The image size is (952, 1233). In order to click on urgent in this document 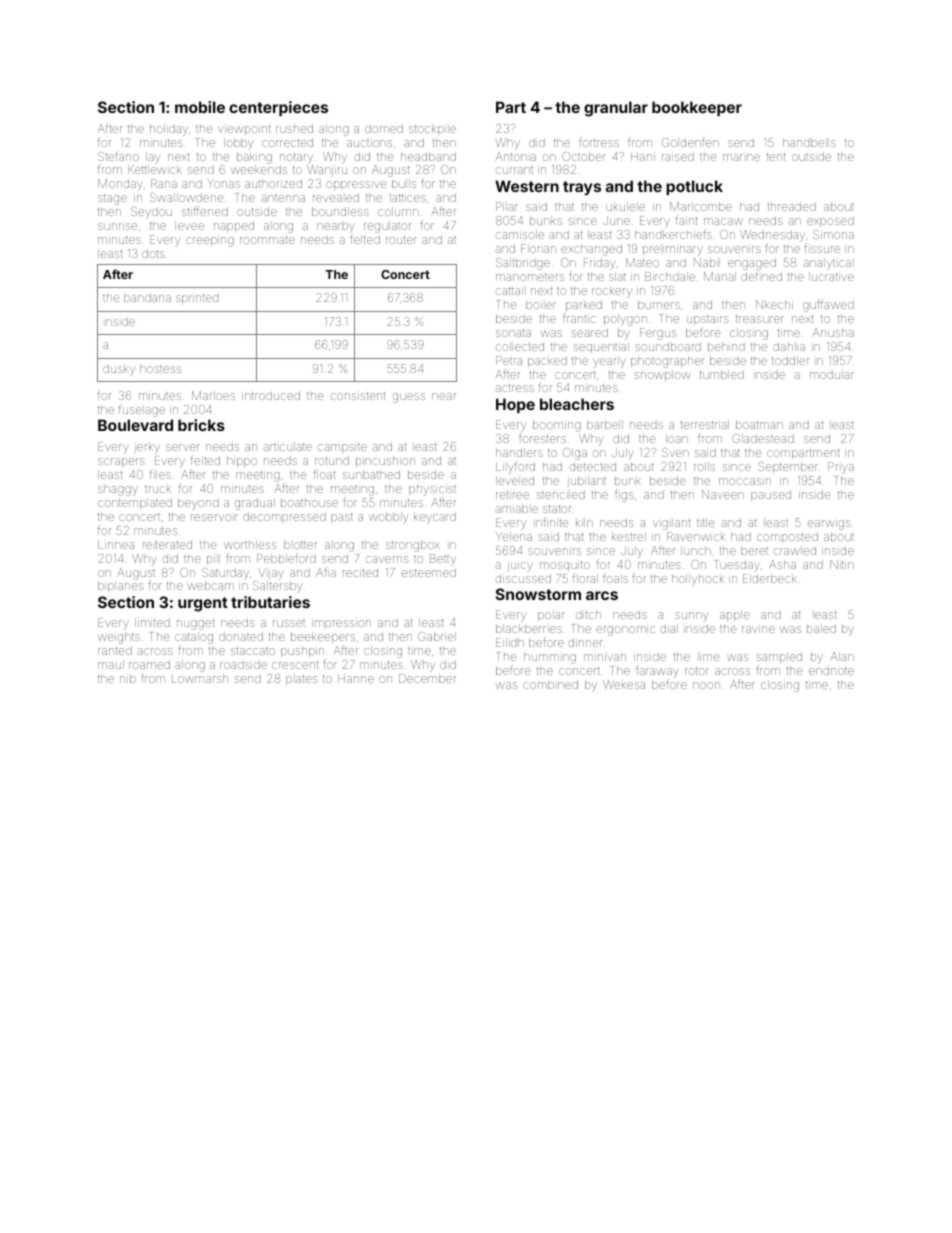, I will do `click(203, 604)`.
